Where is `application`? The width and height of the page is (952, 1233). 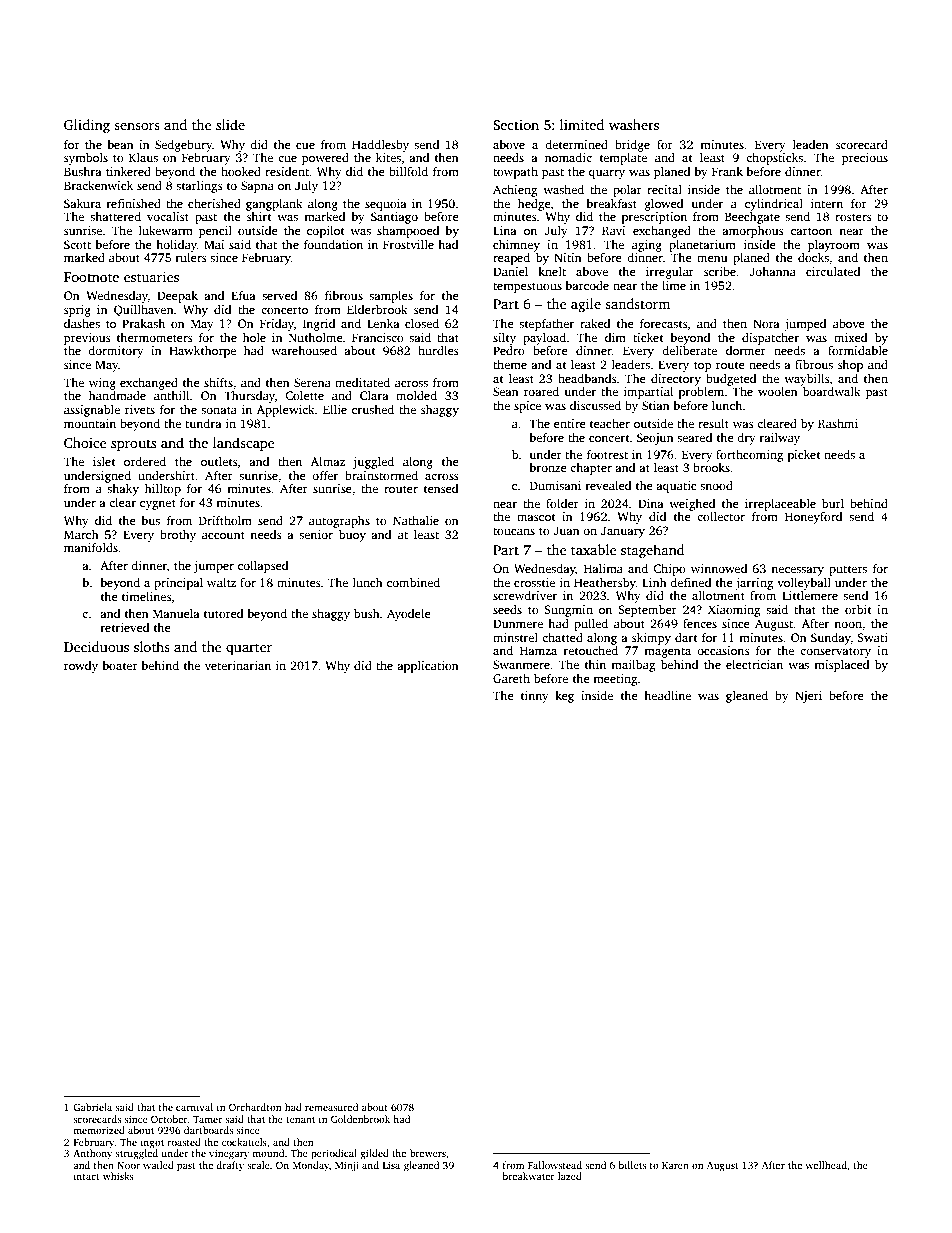
application is located at coordinates (428, 667).
